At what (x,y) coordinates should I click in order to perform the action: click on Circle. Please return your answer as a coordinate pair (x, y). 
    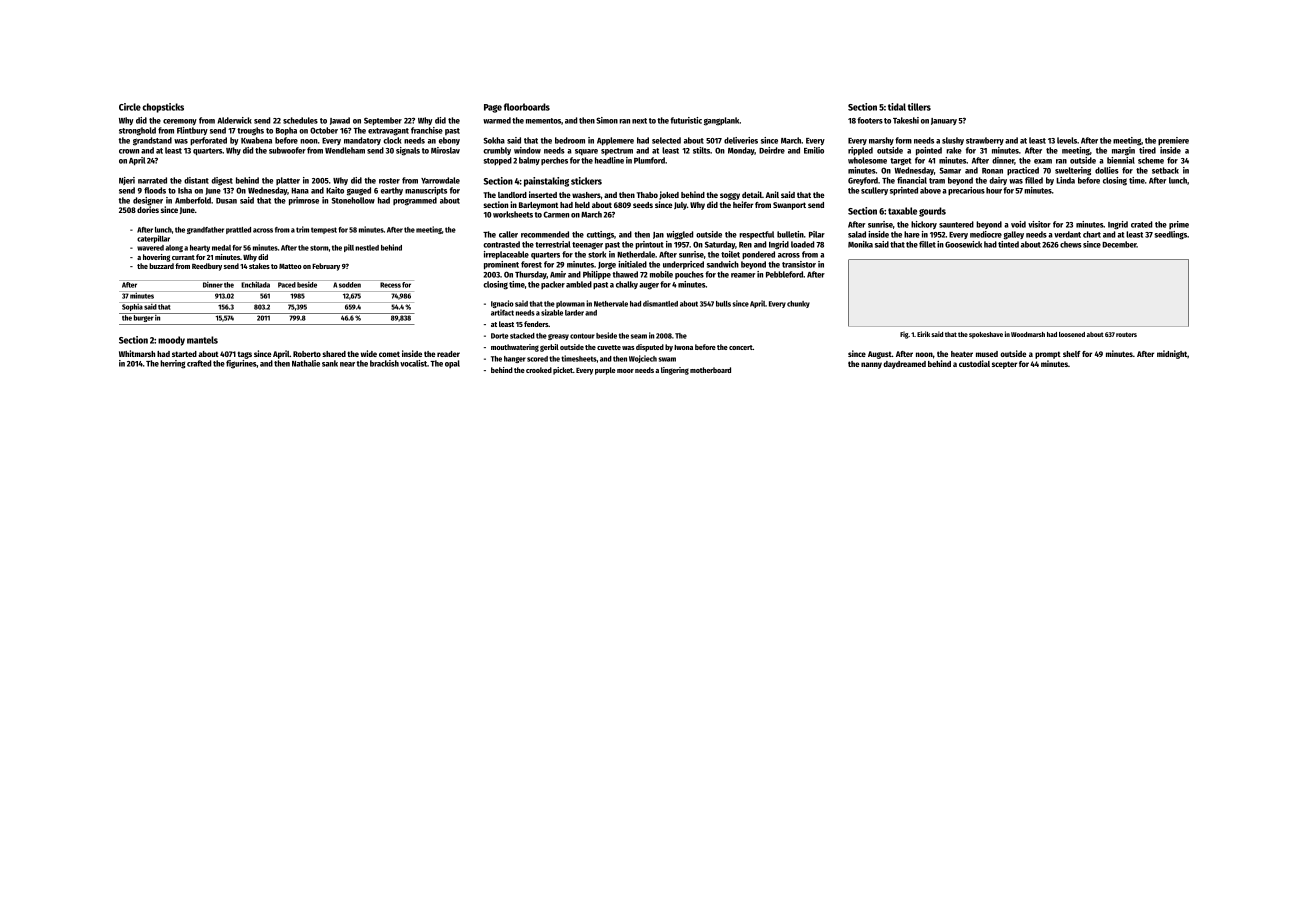
    Looking at the image, I should click on (130, 107).
